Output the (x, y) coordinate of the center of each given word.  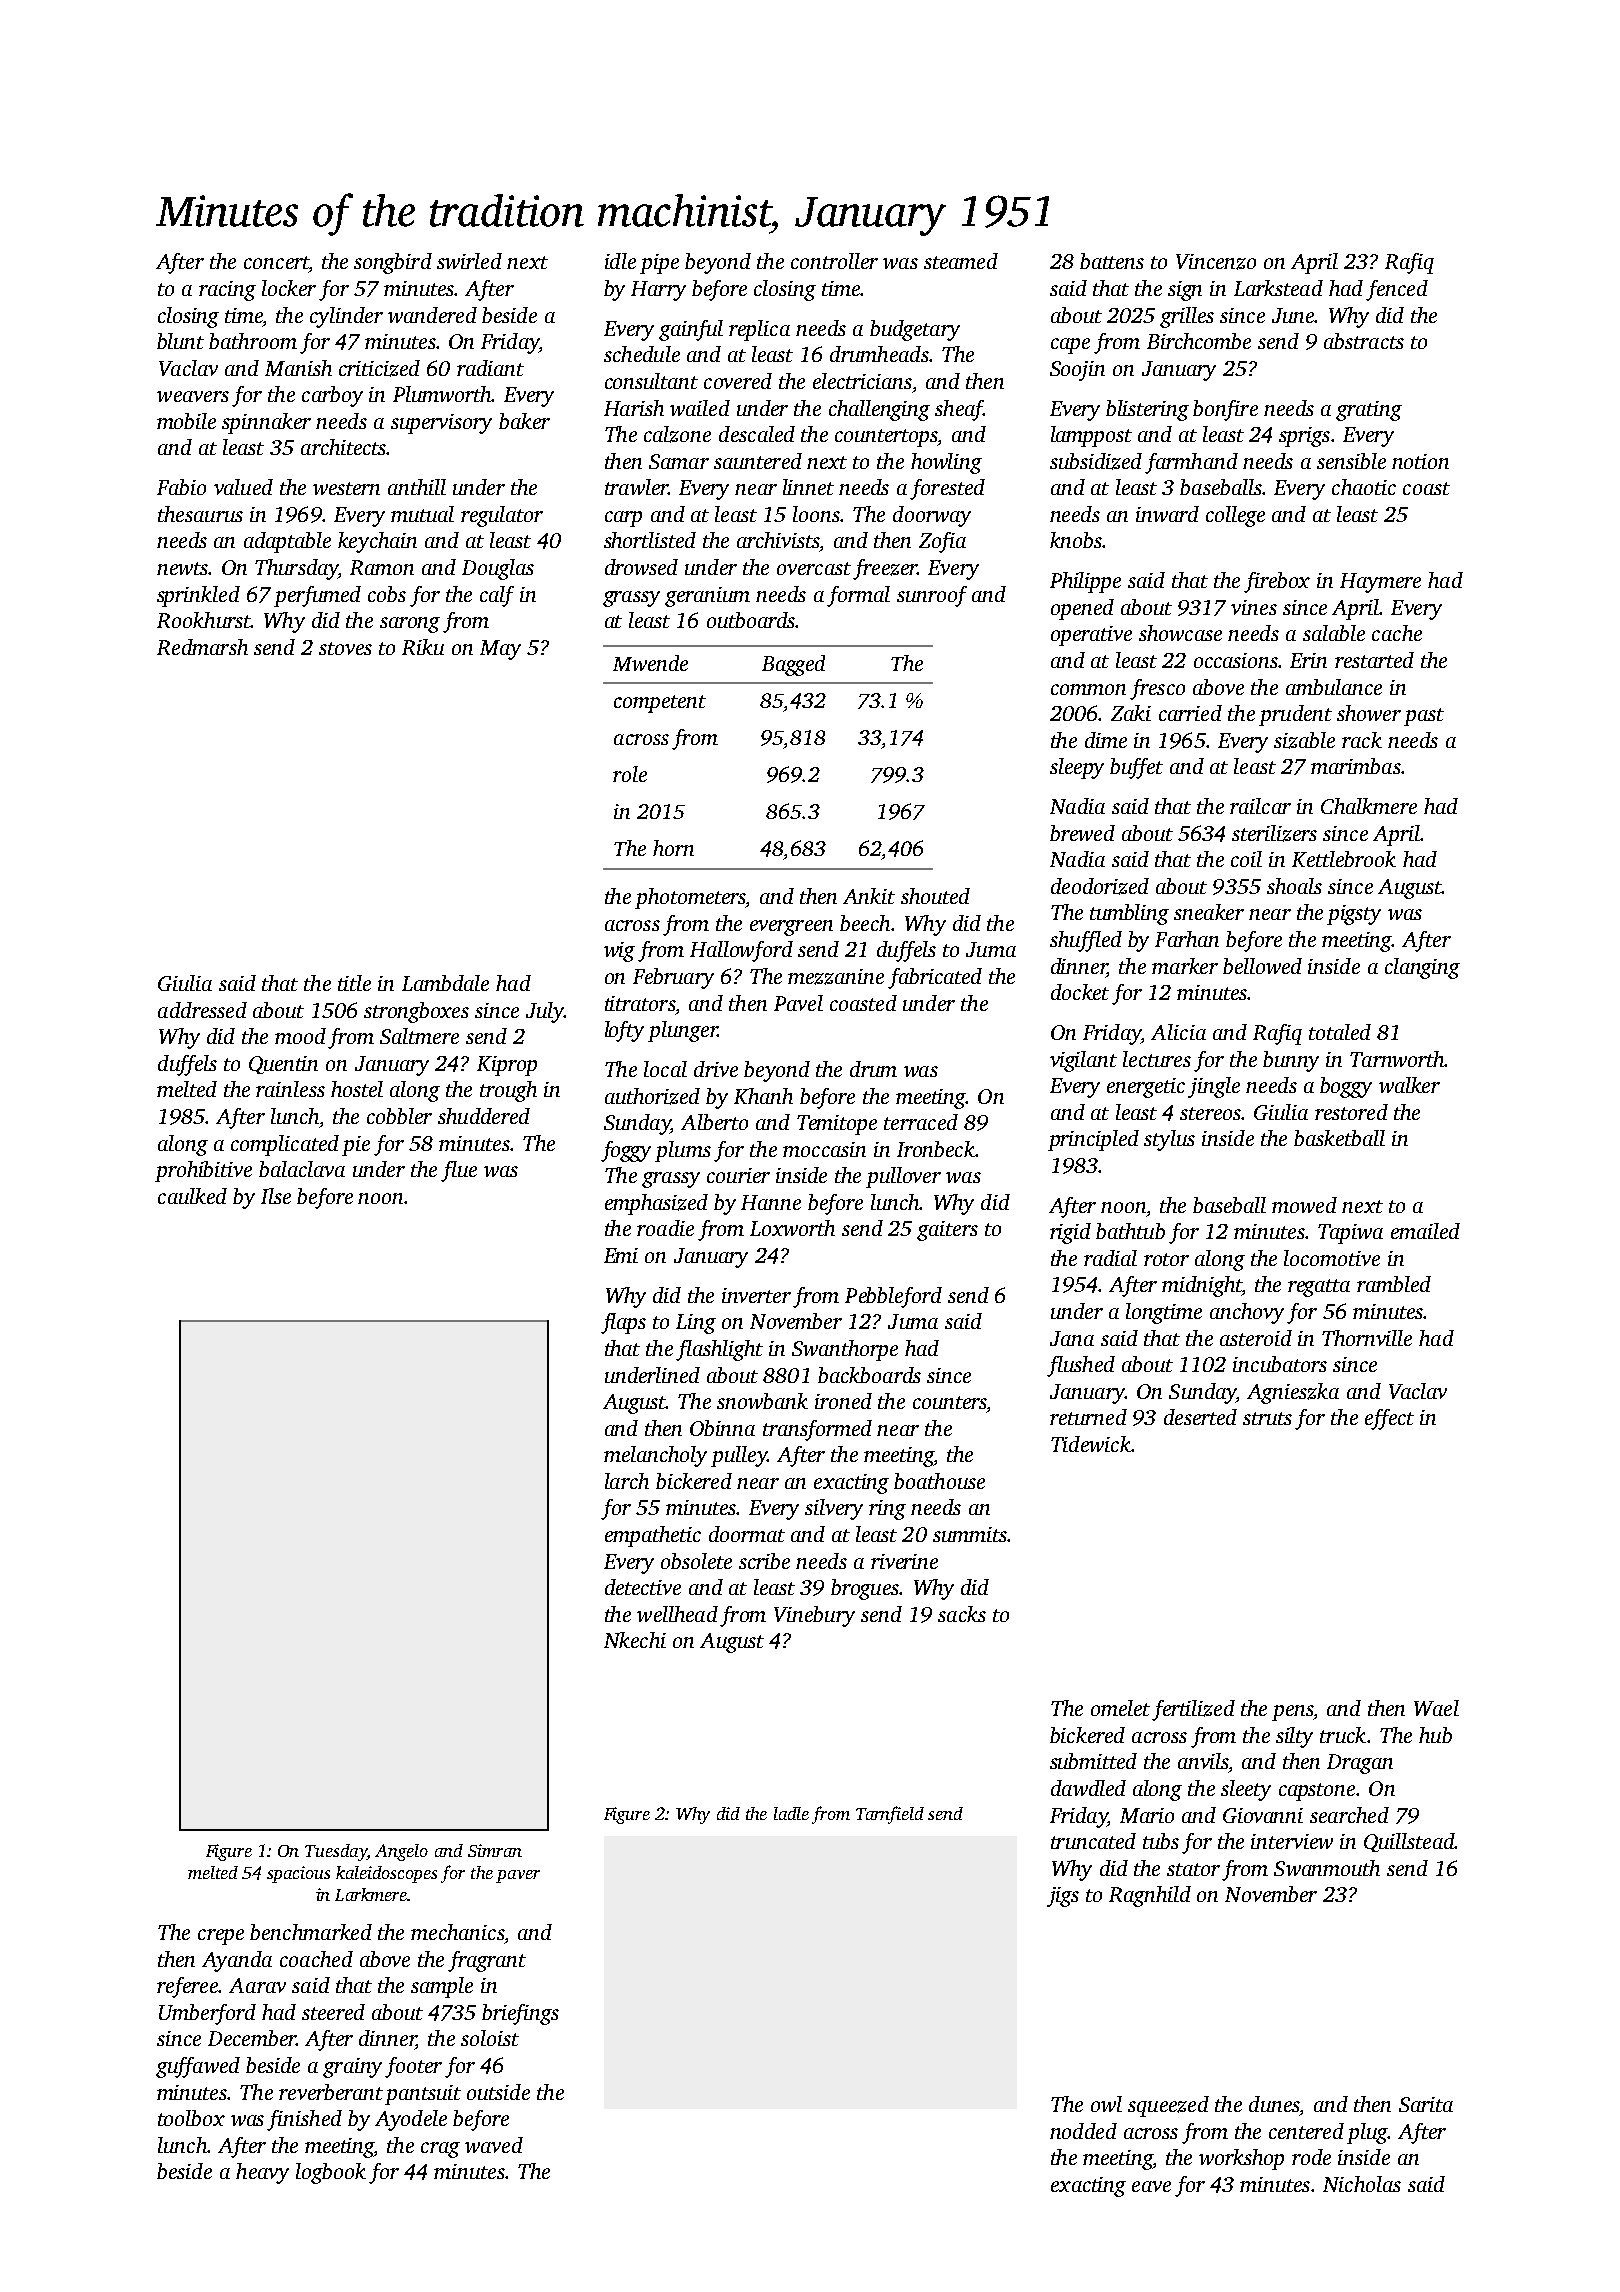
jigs (1063, 1897)
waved (494, 2145)
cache (1397, 633)
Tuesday (336, 1852)
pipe (659, 264)
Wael (1436, 1708)
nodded (1083, 2131)
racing (227, 291)
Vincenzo (1216, 262)
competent (660, 704)
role (630, 774)
